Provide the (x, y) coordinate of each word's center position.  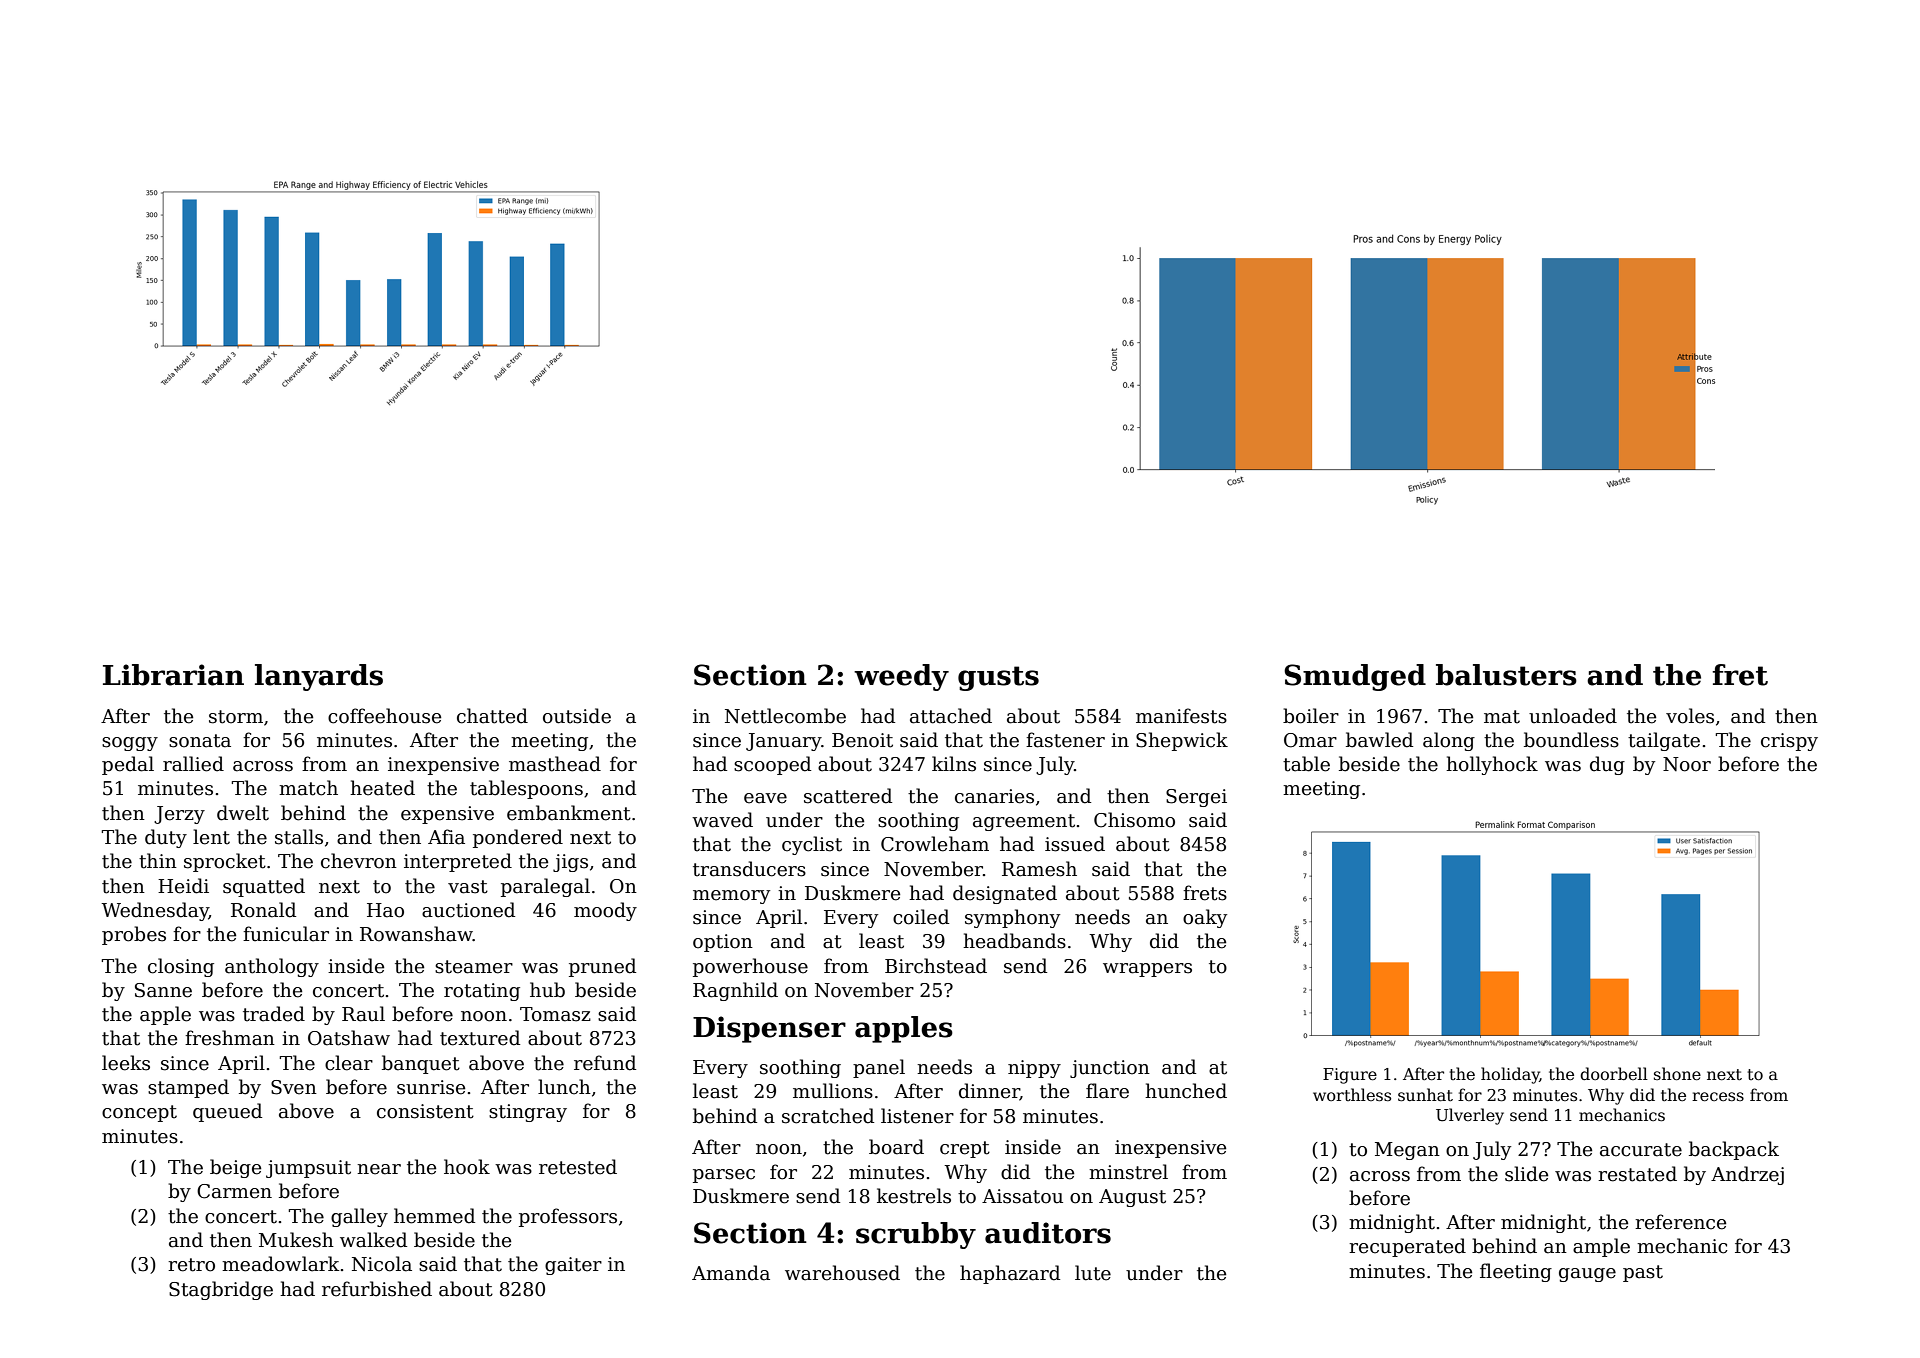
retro (191, 1265)
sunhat (1425, 1095)
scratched (828, 1116)
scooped (772, 765)
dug (1607, 765)
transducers (749, 869)
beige (235, 1168)
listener (917, 1116)
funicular (286, 934)
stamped (188, 1088)
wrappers (1147, 970)
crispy (1789, 742)
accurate (1641, 1150)
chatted (492, 716)
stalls (299, 837)
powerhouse (750, 967)
